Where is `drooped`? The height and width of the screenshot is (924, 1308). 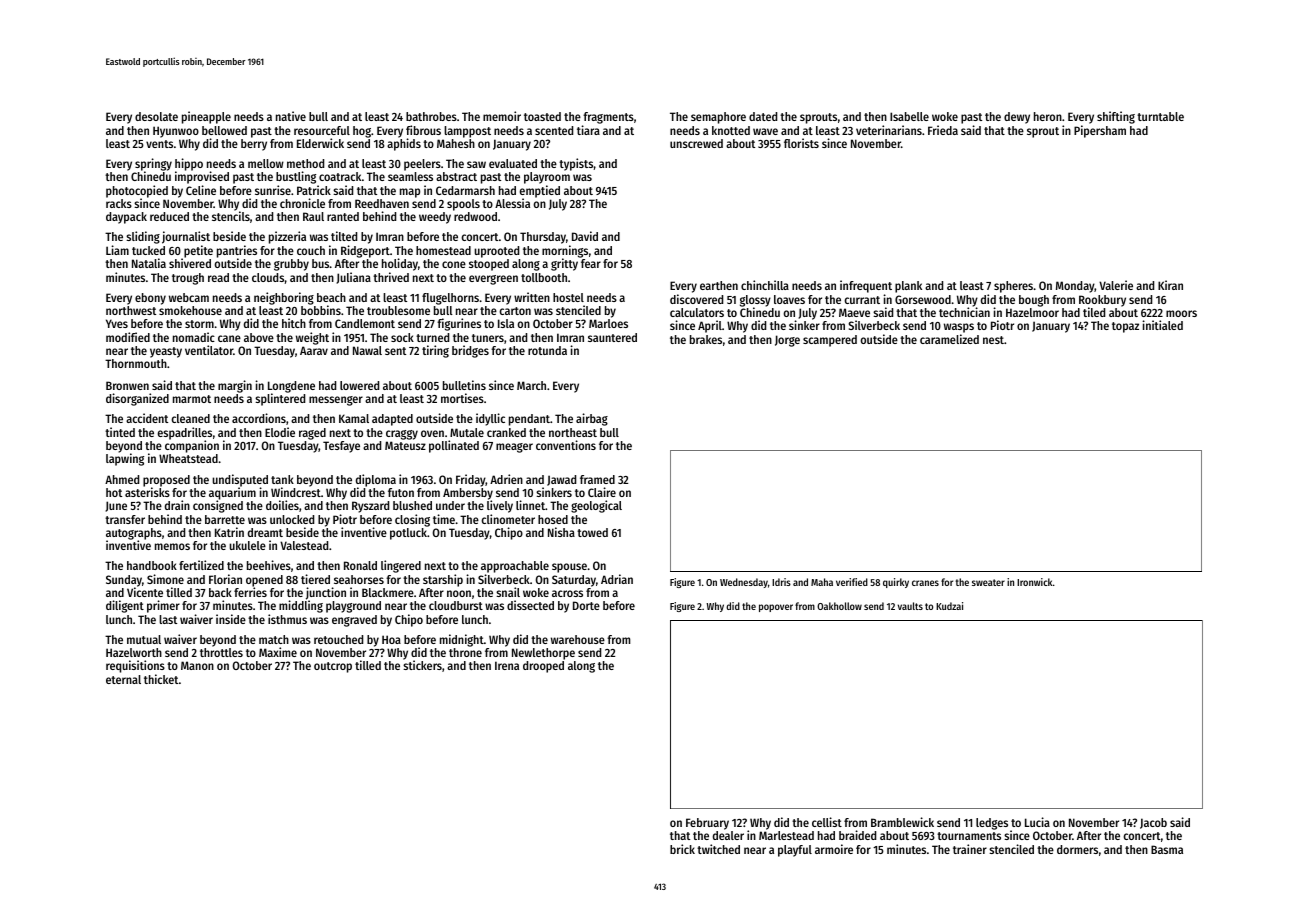
drooped is located at coordinates (543, 667).
